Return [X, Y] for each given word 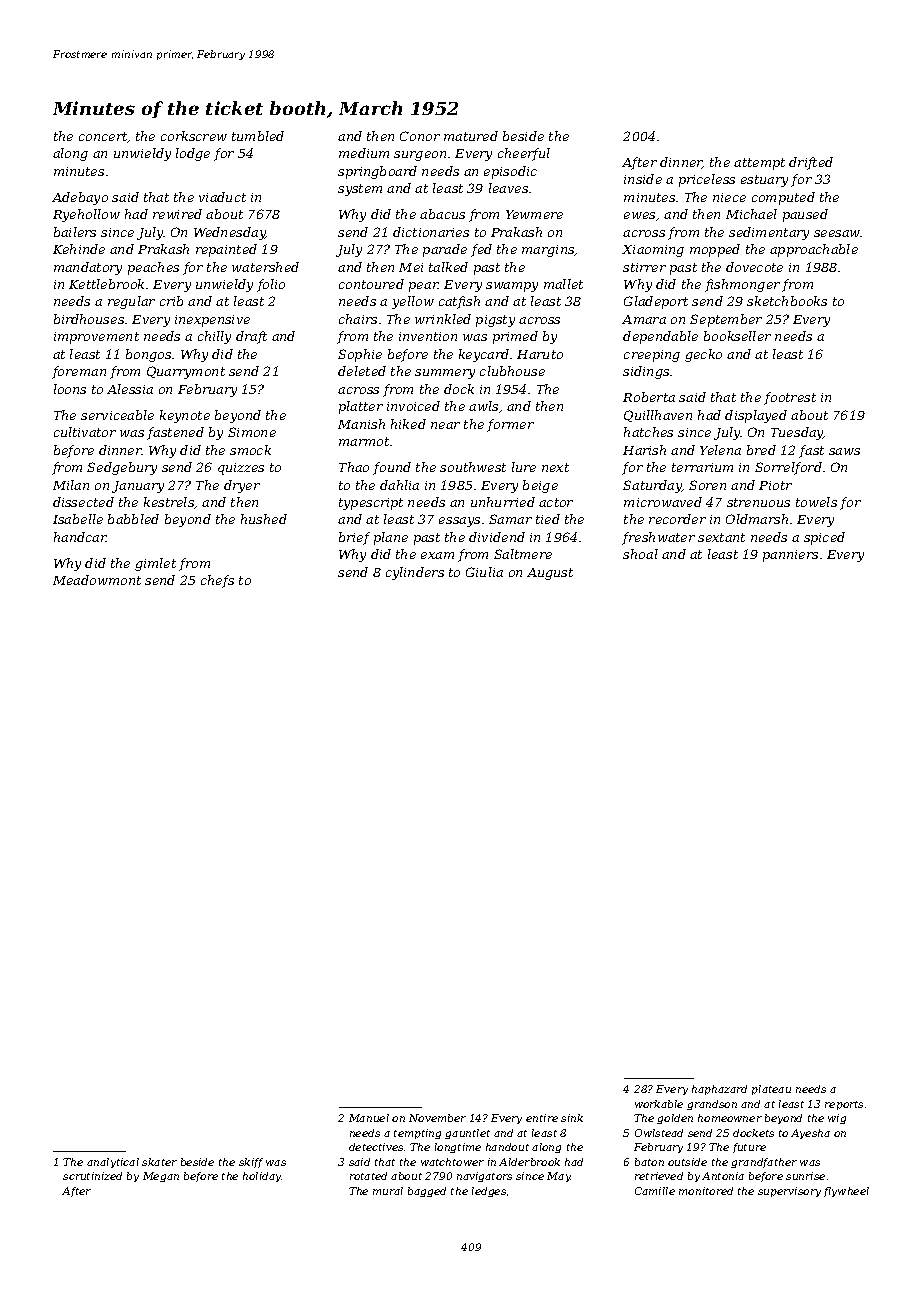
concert [103, 136]
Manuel [369, 1118]
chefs [217, 581]
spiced [824, 538]
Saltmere [523, 554]
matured [471, 136]
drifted [811, 163]
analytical [113, 1163]
